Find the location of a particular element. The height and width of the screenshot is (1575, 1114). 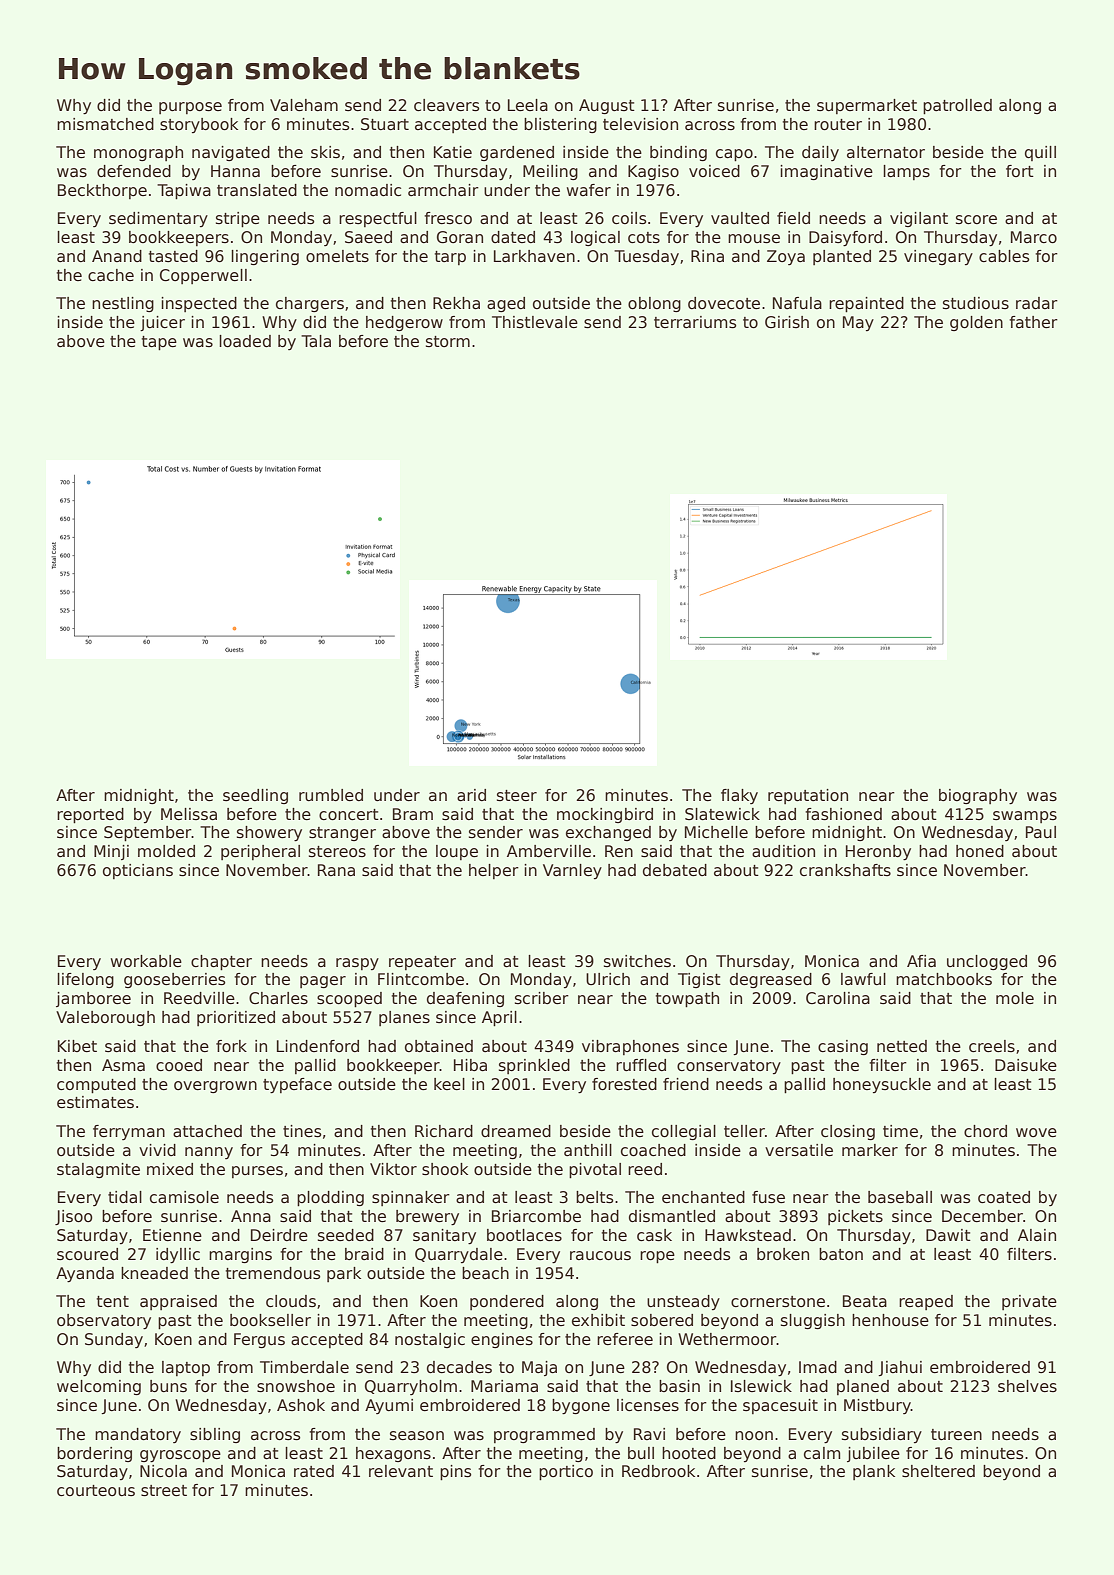

aged is located at coordinates (506, 304).
